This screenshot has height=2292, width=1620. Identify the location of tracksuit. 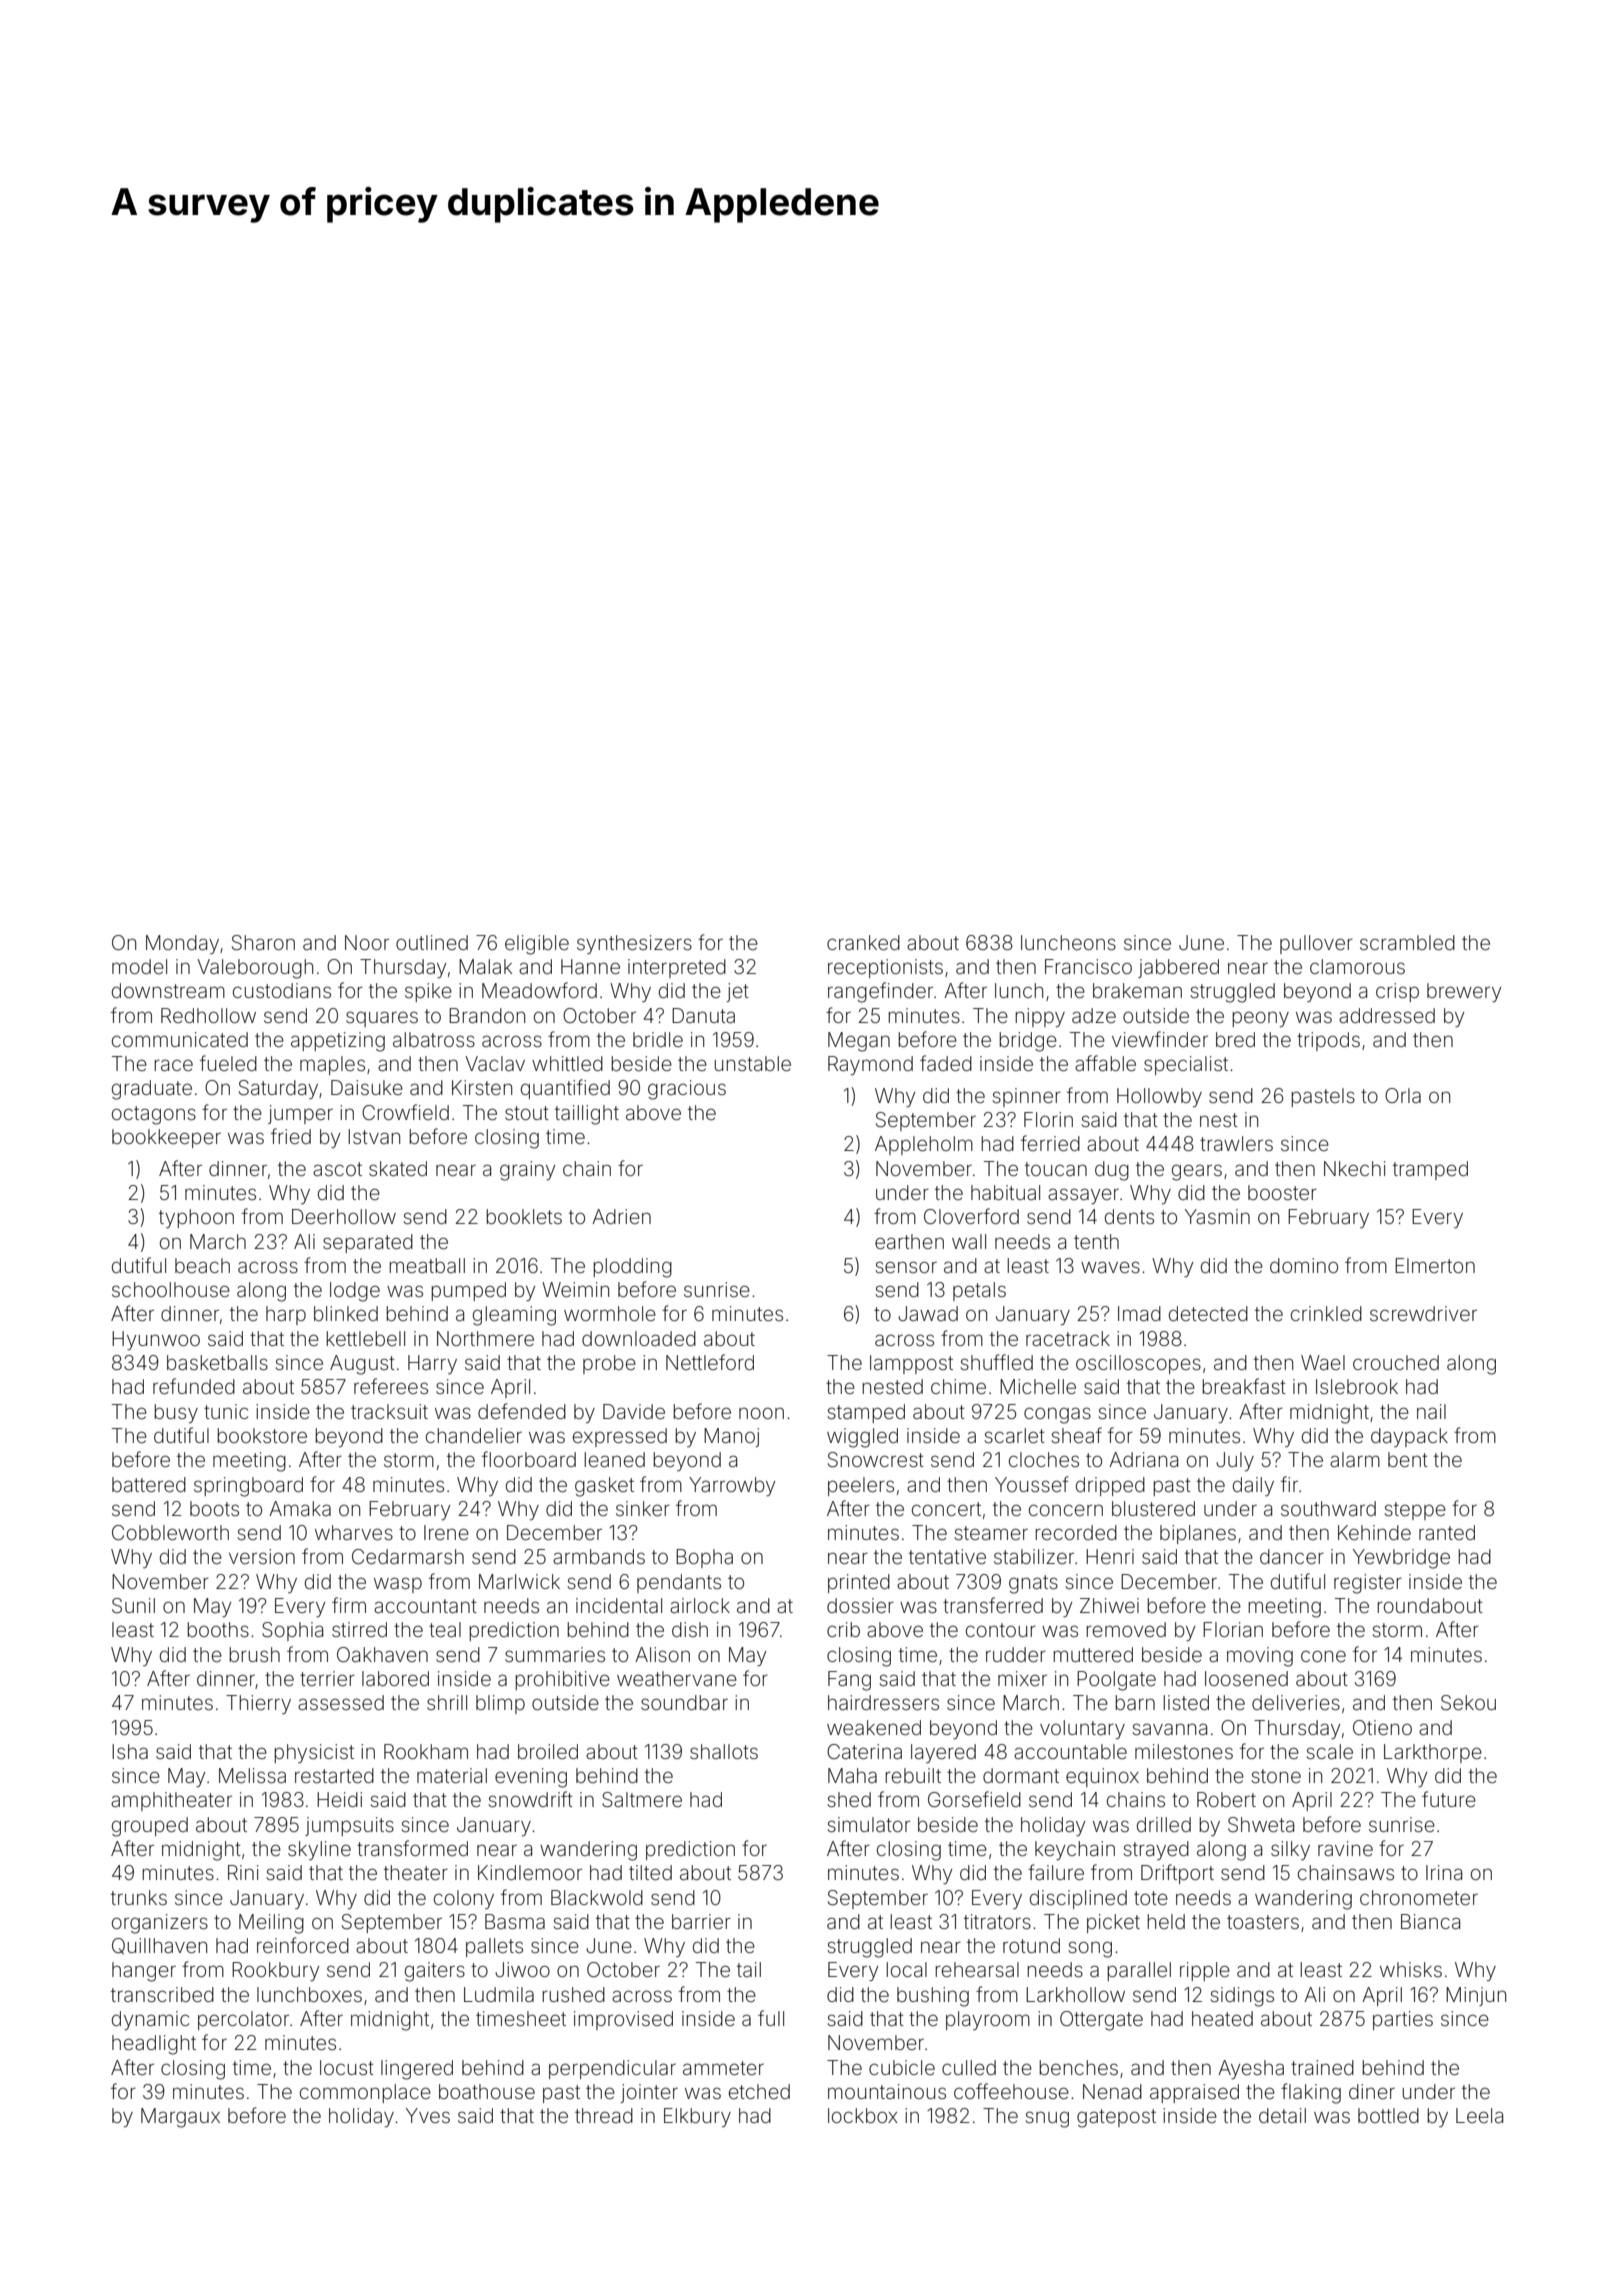
(389, 1411).
